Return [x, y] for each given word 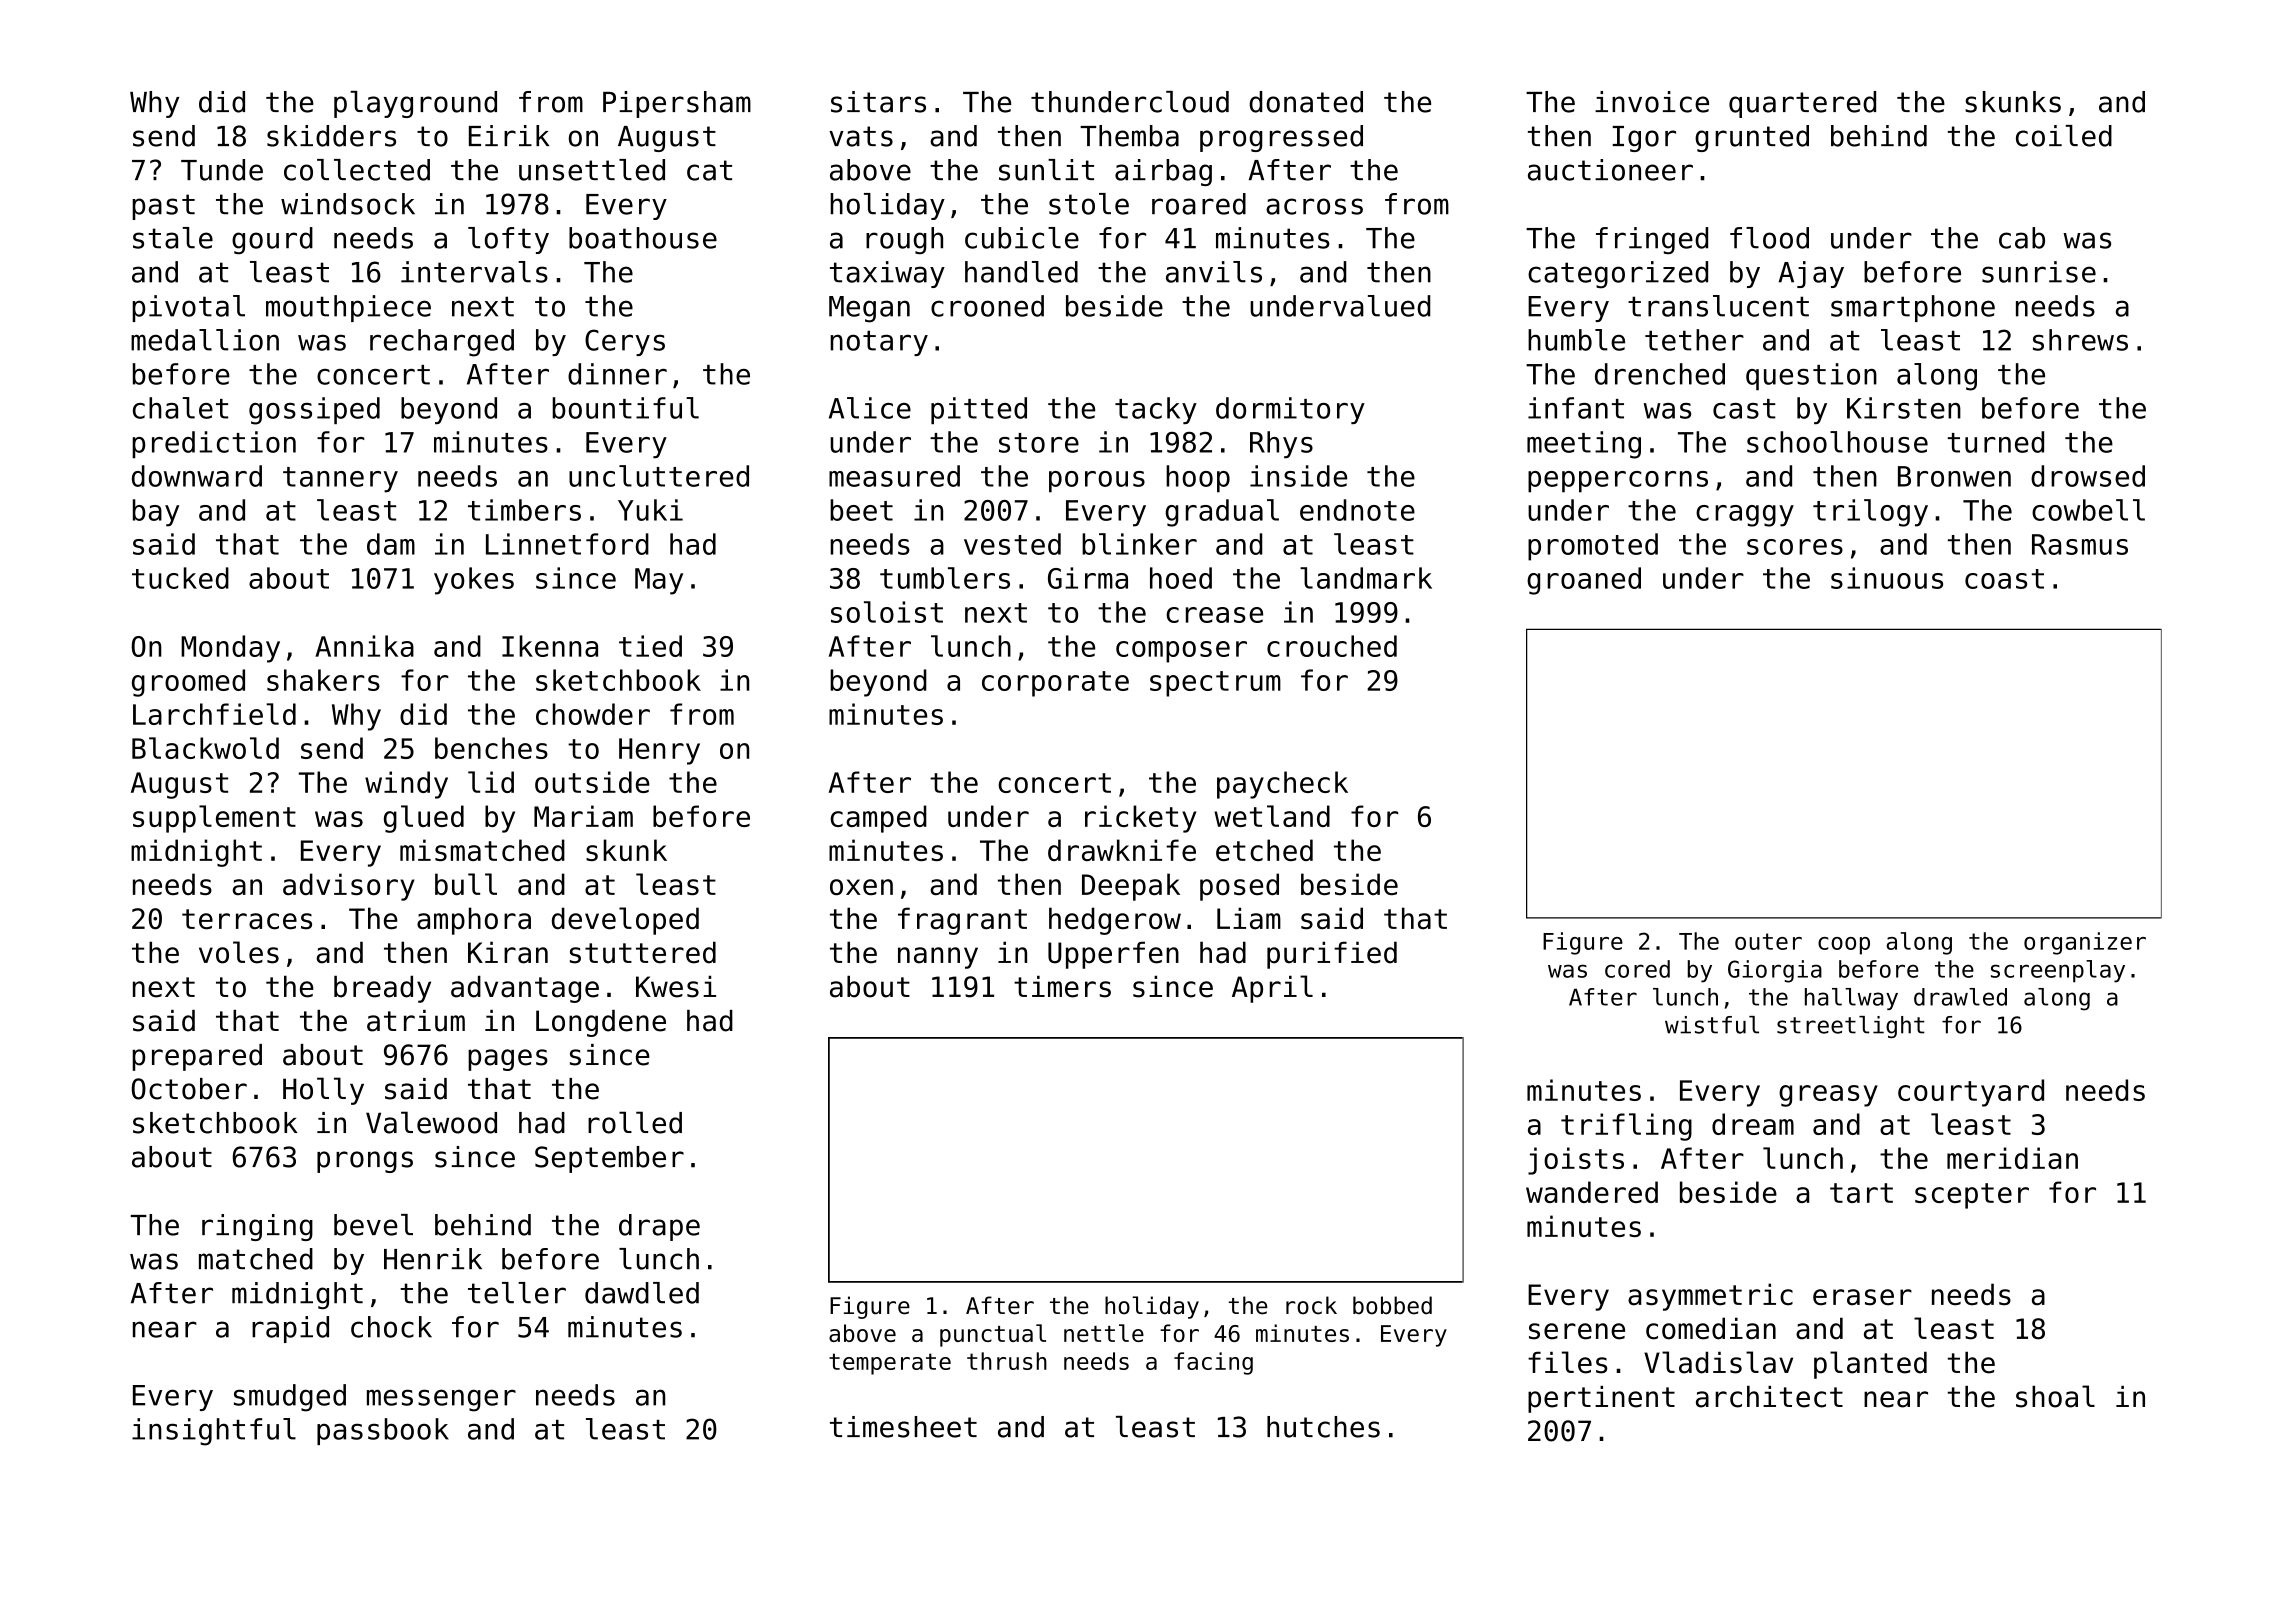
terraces [247, 919]
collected [357, 170]
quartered [1802, 104]
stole [1089, 204]
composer [1181, 652]
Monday [230, 649]
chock [391, 1327]
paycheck [1282, 785]
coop [1844, 946]
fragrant [962, 921]
